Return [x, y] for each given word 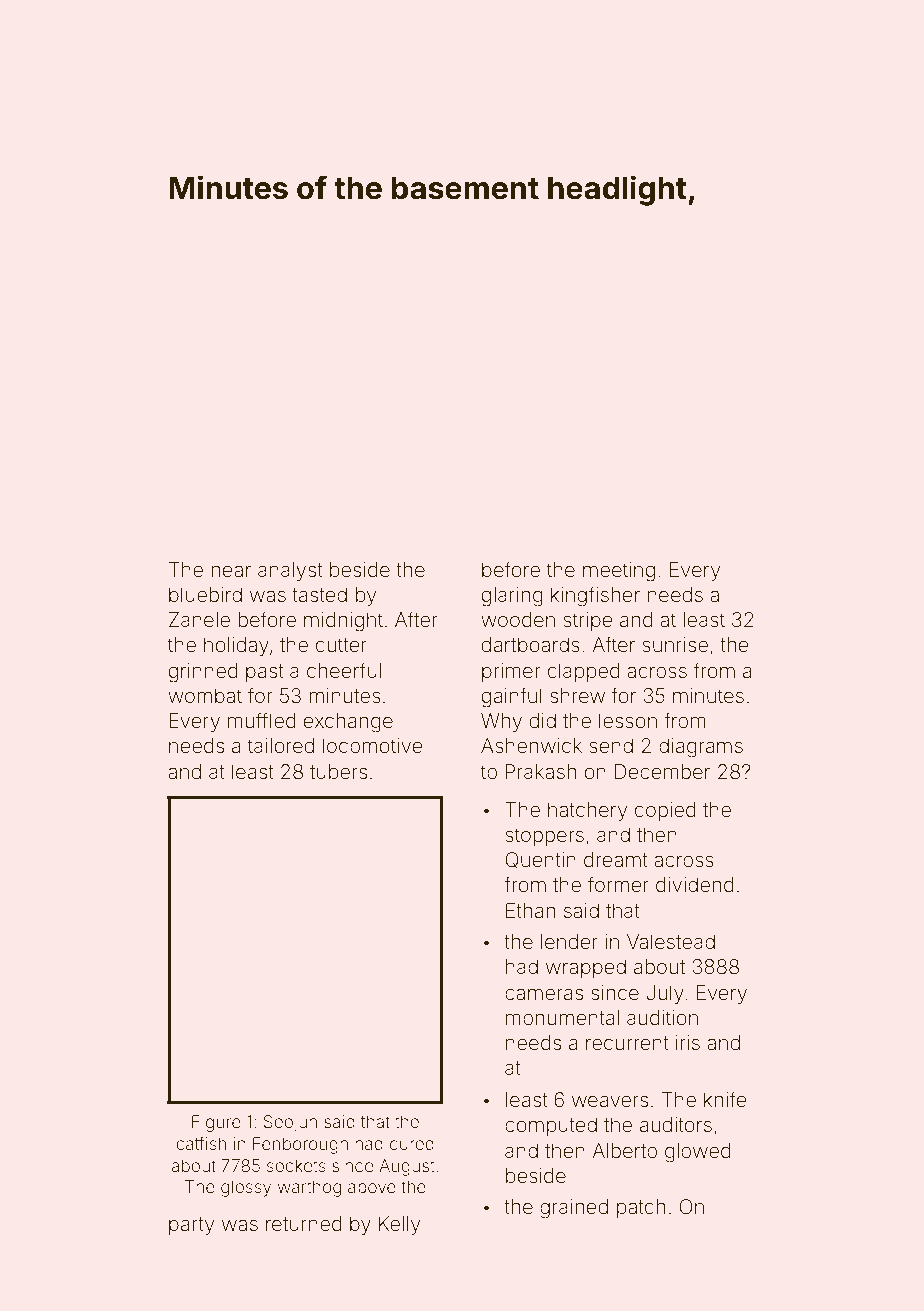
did [543, 720]
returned [304, 1223]
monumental [562, 1017]
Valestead [671, 941]
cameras [544, 994]
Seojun [290, 1123]
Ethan [530, 910]
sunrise [675, 644]
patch [641, 1208]
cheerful [344, 670]
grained [574, 1209]
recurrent [627, 1043]
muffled [262, 720]
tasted [319, 594]
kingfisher [595, 596]
